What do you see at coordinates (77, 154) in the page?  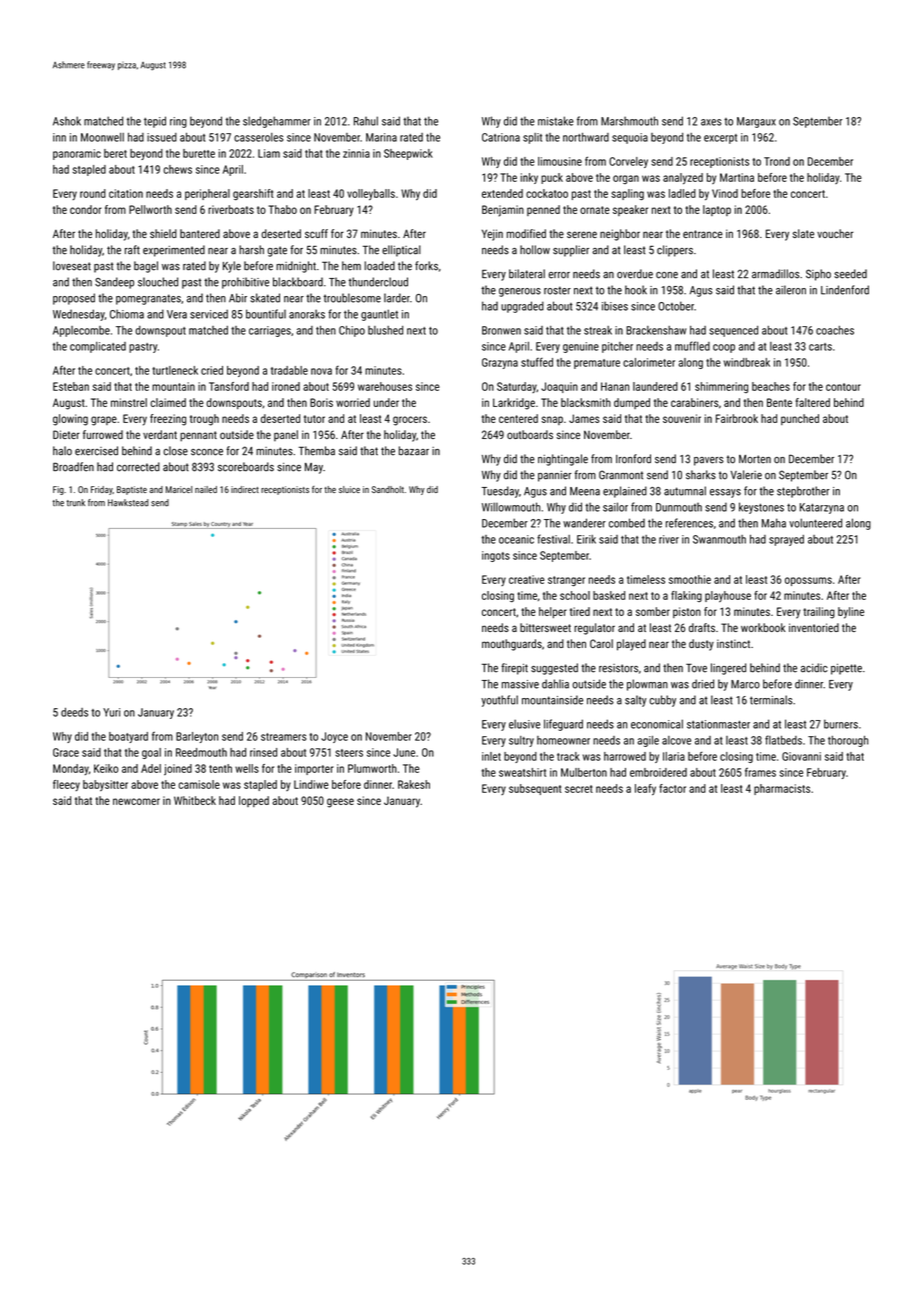 I see `panoramic` at bounding box center [77, 154].
